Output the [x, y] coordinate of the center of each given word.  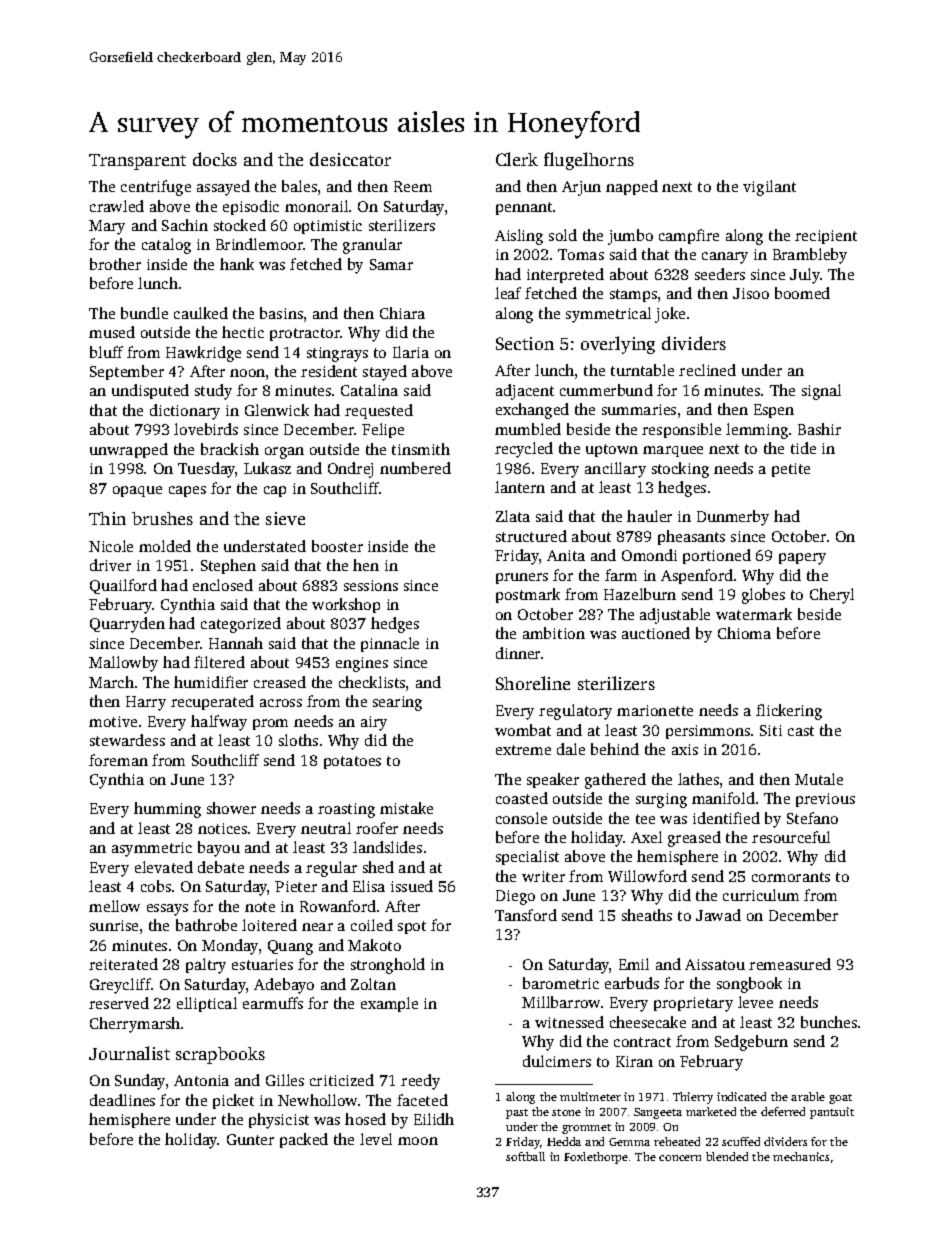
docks [215, 159]
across [281, 703]
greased [694, 839]
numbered [415, 468]
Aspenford [697, 576]
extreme [523, 750]
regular [331, 869]
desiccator [350, 159]
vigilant [769, 188]
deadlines [122, 1100]
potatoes [352, 762]
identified [726, 818]
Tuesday [207, 470]
